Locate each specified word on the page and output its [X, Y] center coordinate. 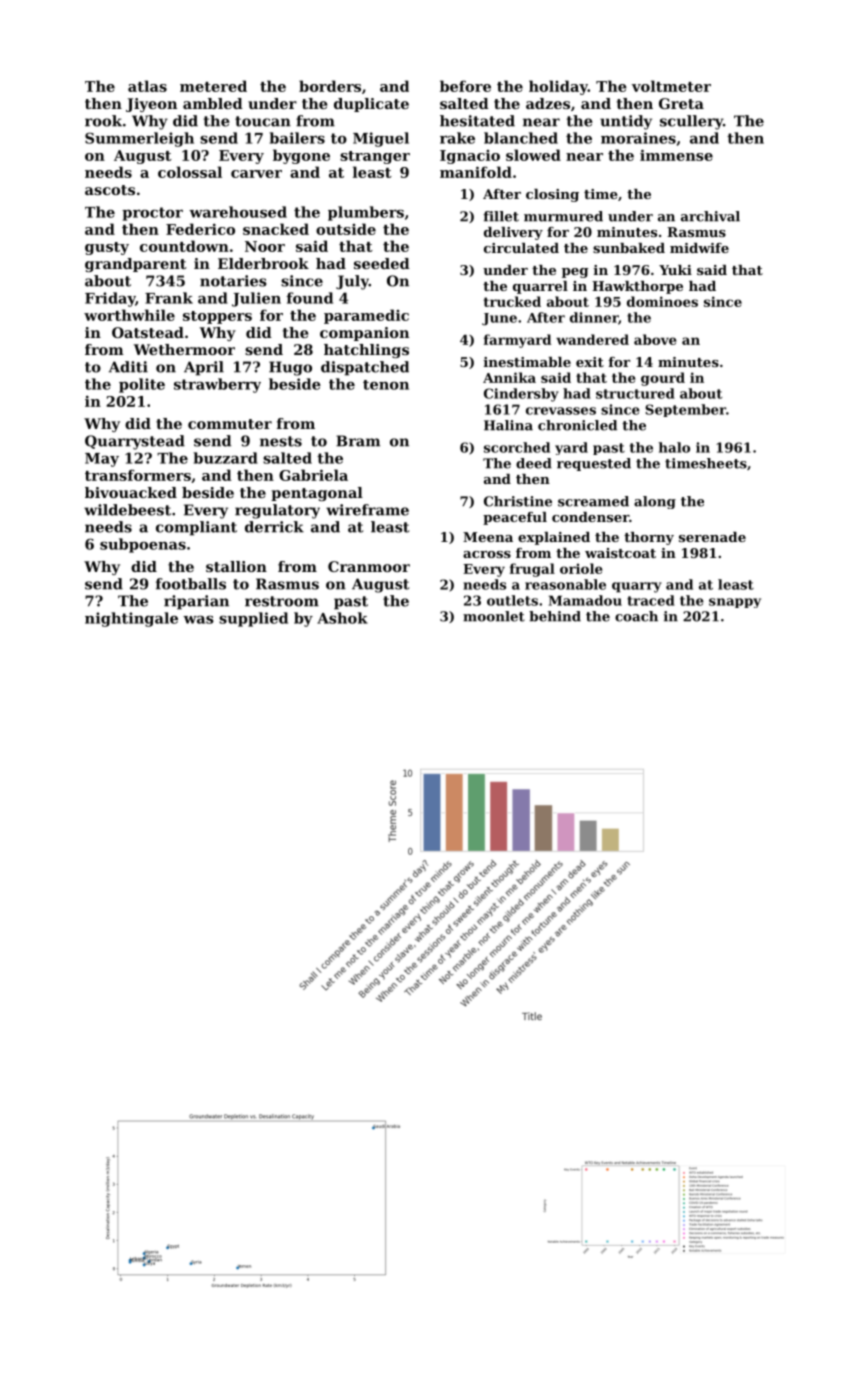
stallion [236, 566]
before [465, 86]
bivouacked [131, 492]
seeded [382, 263]
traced [651, 600]
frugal [532, 570]
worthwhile [129, 315]
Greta [681, 103]
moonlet [494, 616]
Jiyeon [151, 105]
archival [710, 216]
